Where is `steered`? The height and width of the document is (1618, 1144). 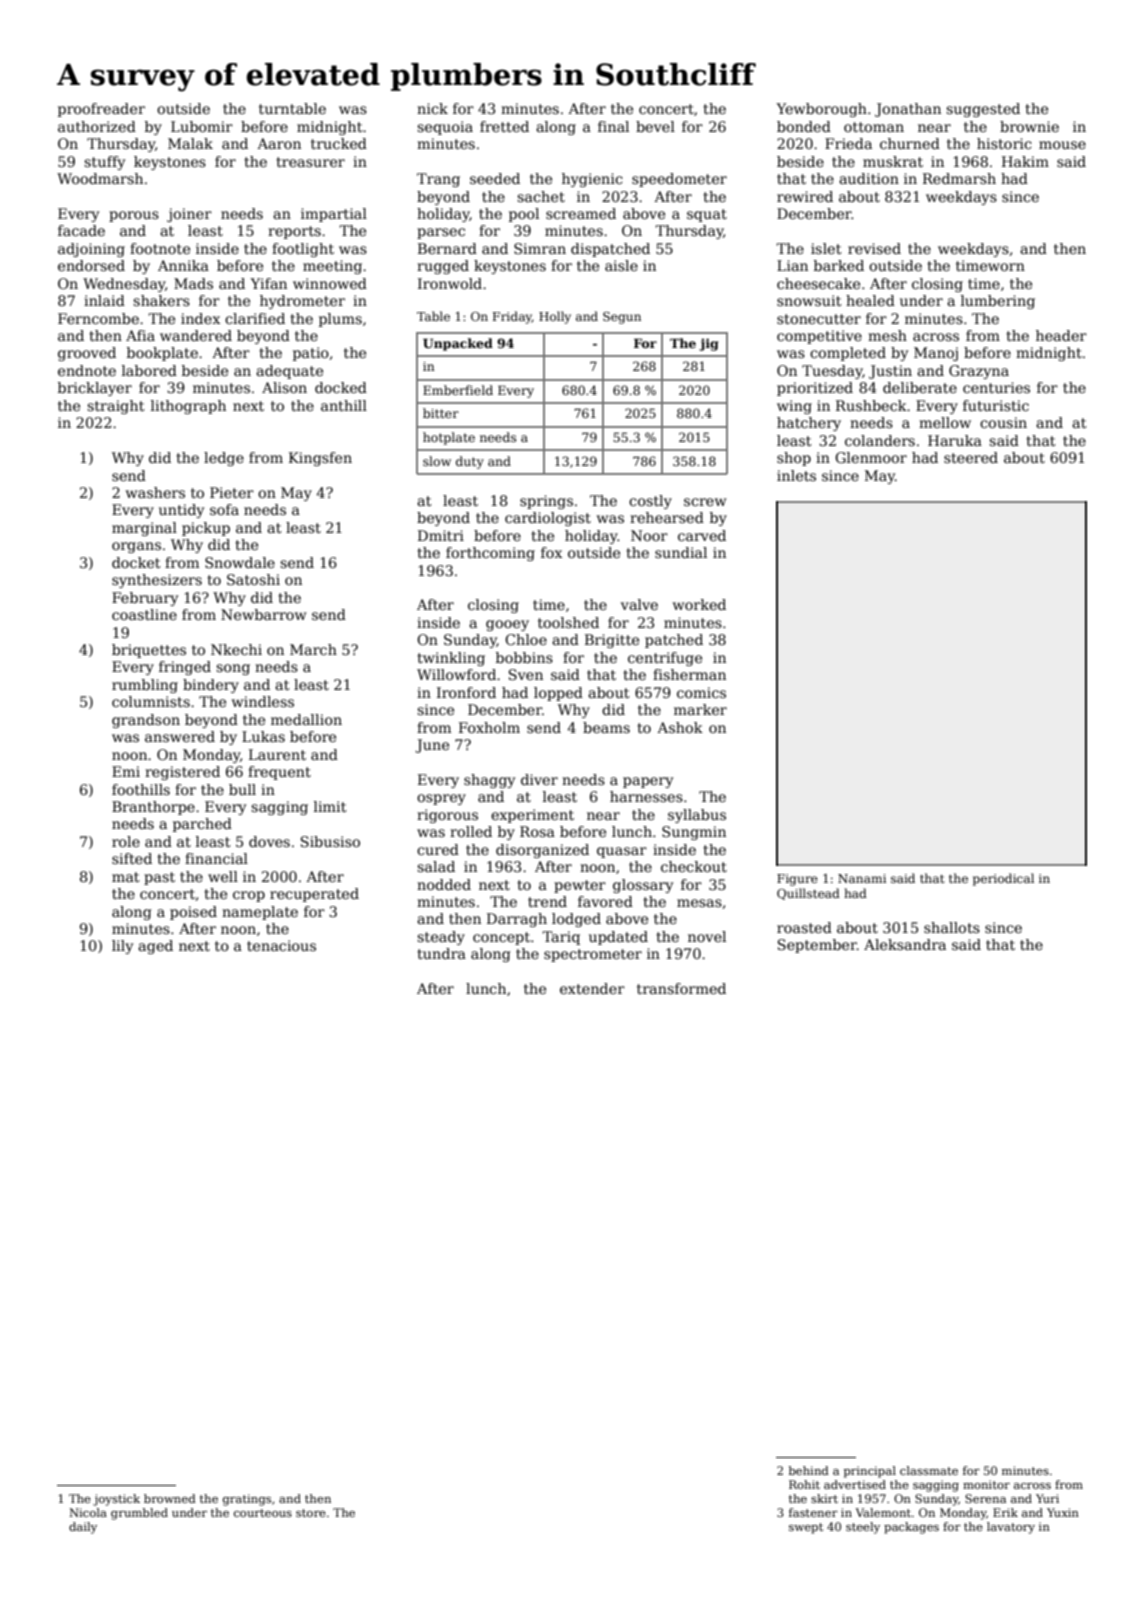
steered is located at coordinates (971, 457).
